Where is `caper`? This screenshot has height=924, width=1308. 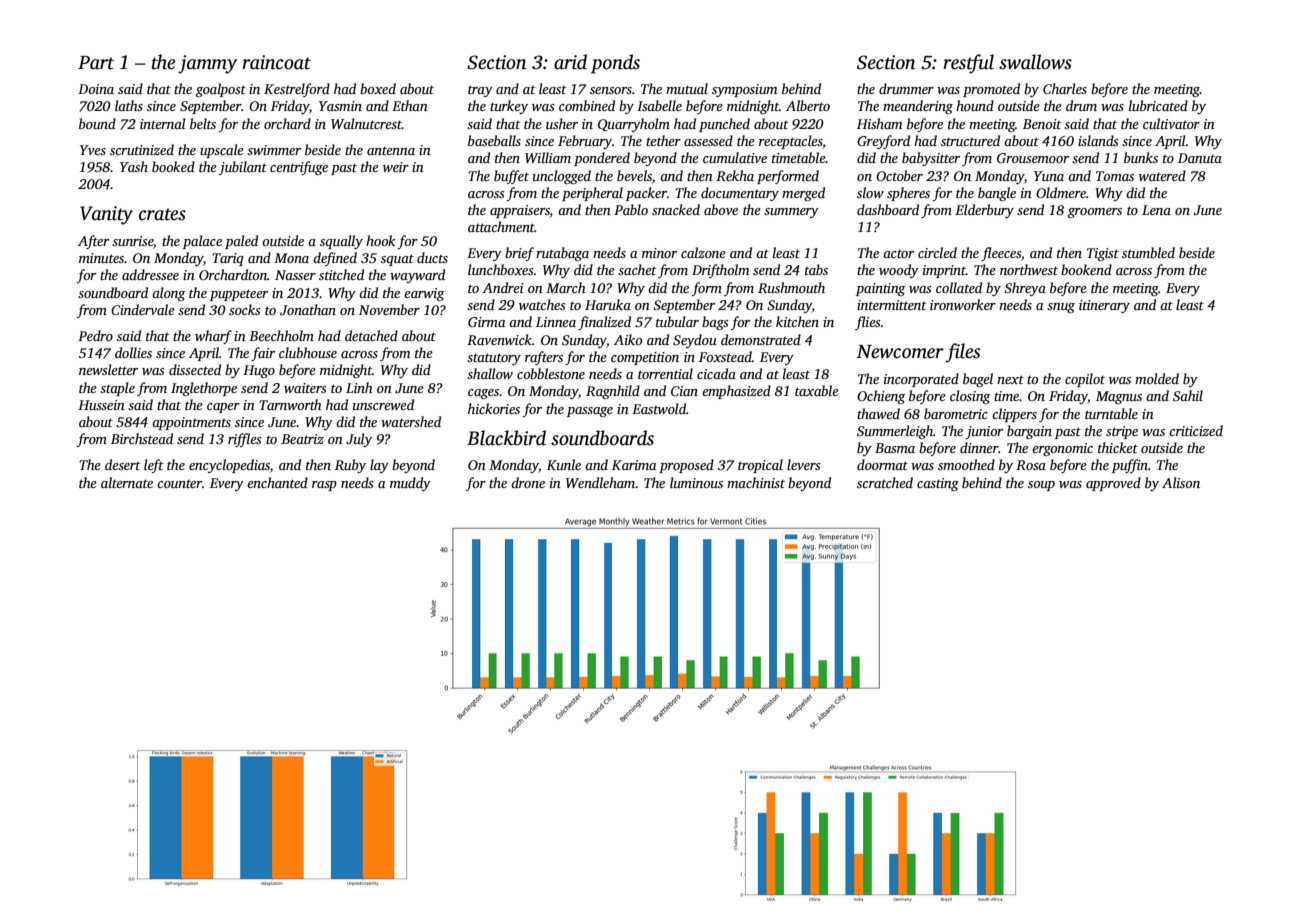
caper is located at coordinates (223, 408).
